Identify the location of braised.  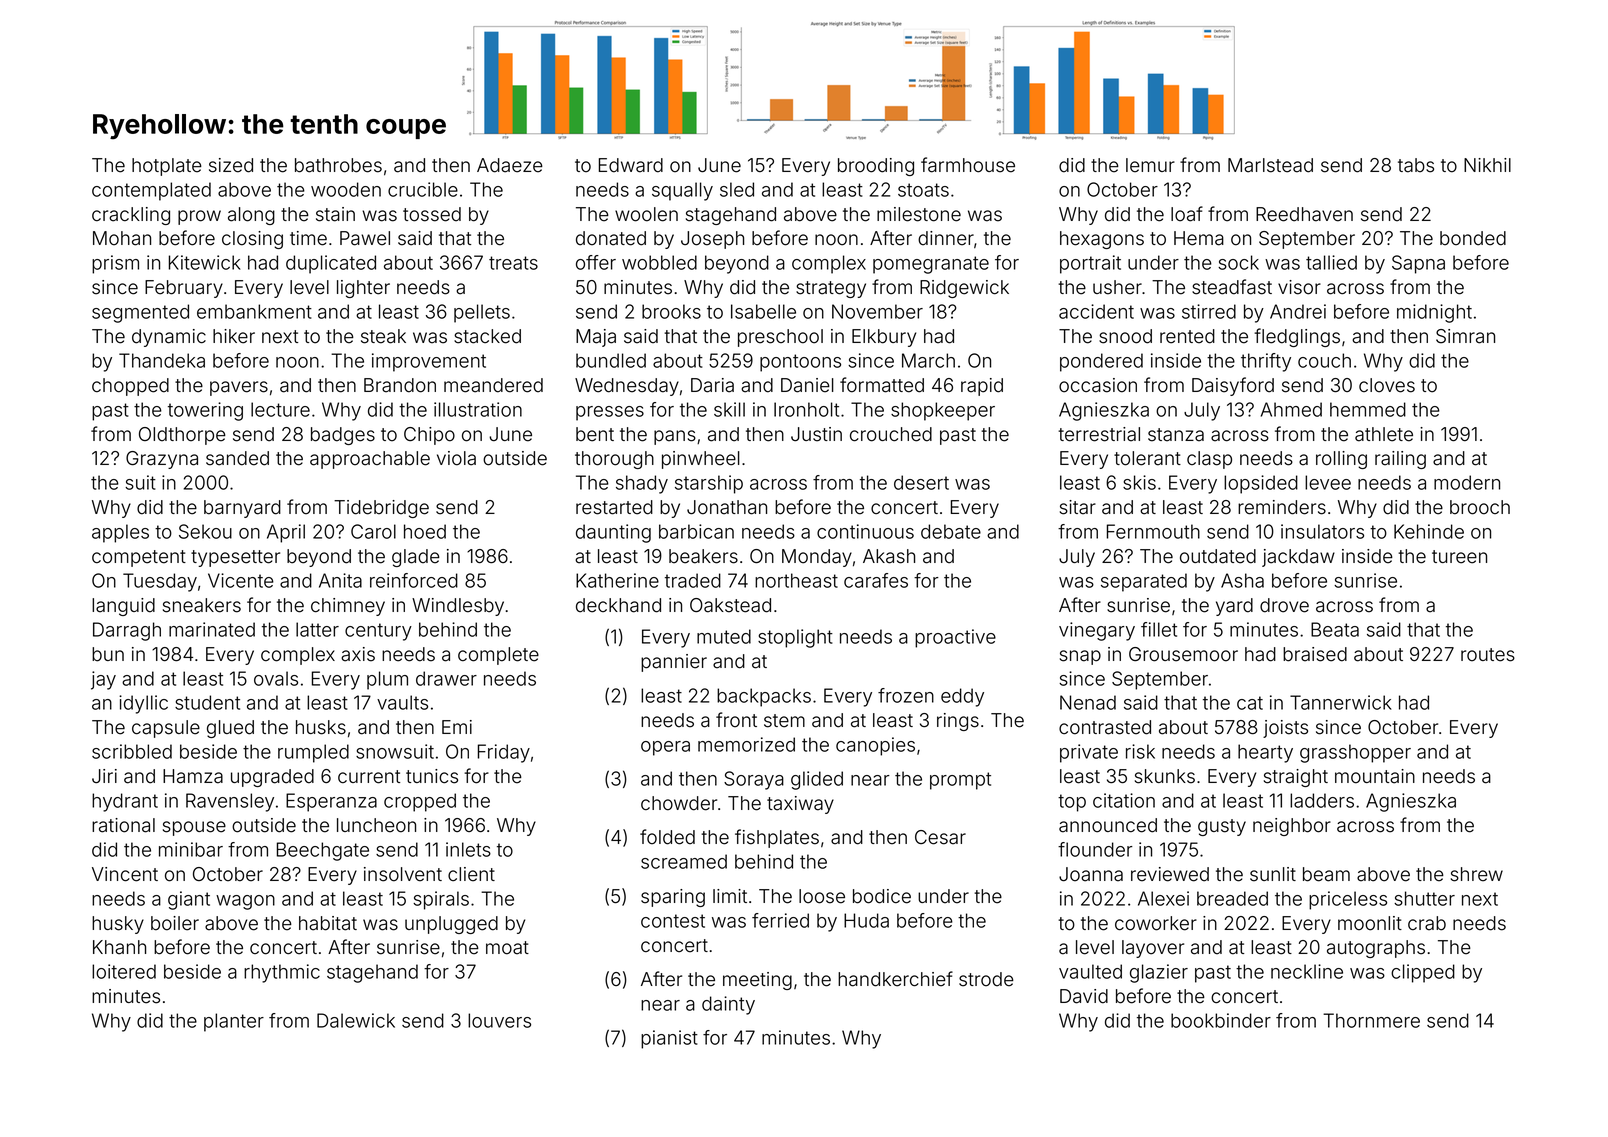
(1315, 654).
